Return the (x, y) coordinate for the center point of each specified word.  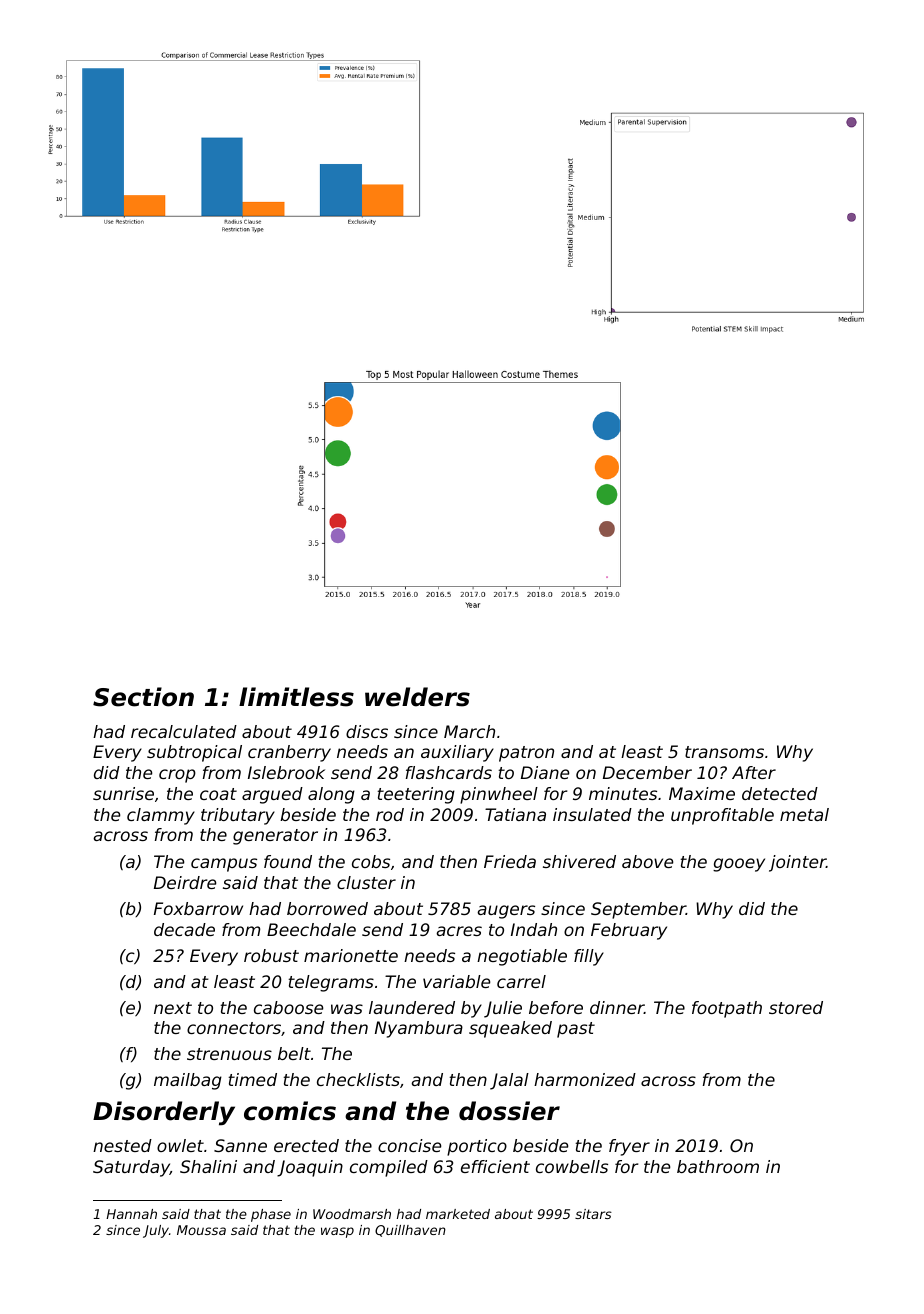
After (754, 772)
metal (804, 814)
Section (143, 697)
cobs (371, 861)
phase (271, 1215)
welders (417, 697)
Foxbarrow (198, 908)
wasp (337, 1232)
